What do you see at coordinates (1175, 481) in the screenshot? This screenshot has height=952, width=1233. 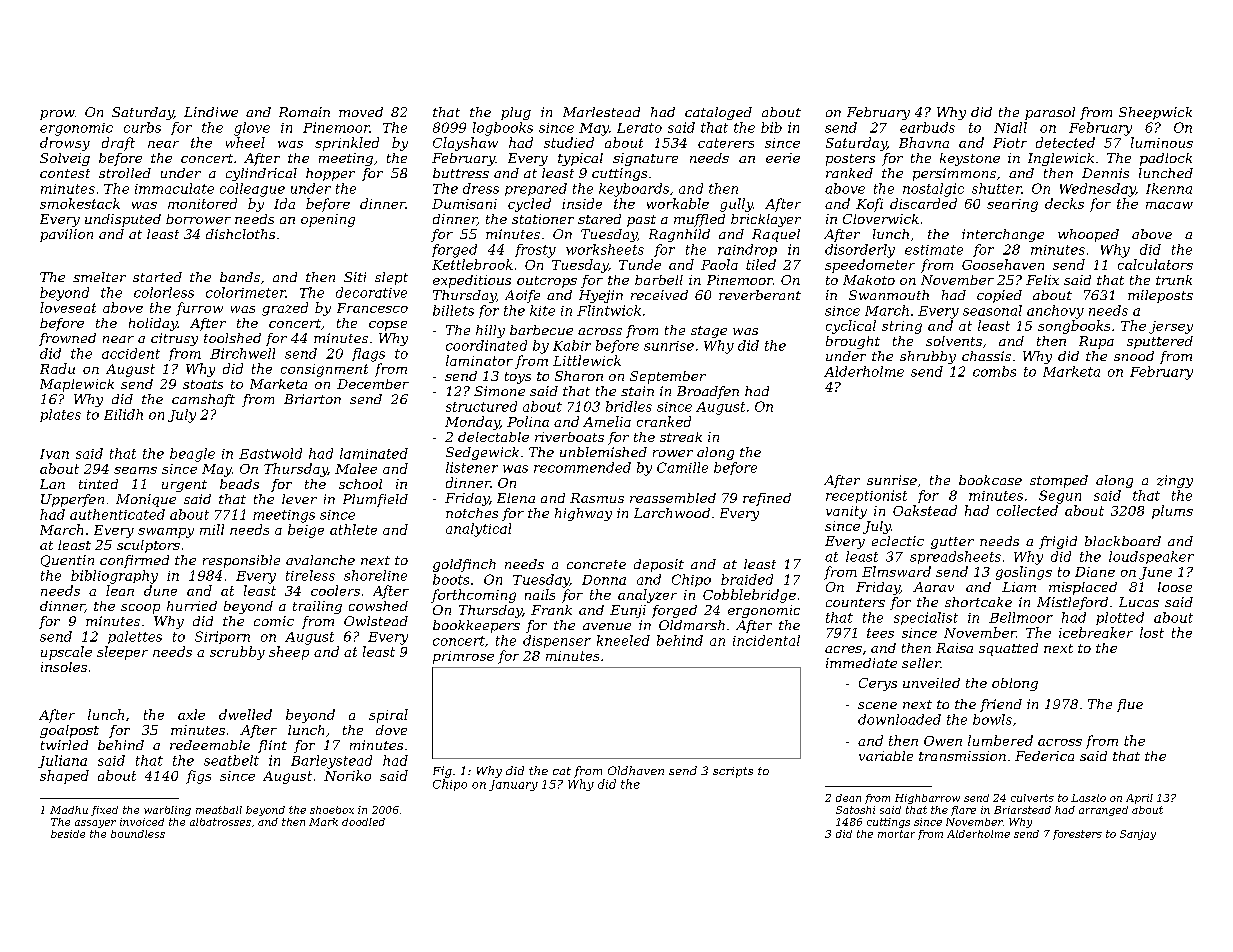 I see `zingy` at bounding box center [1175, 481].
